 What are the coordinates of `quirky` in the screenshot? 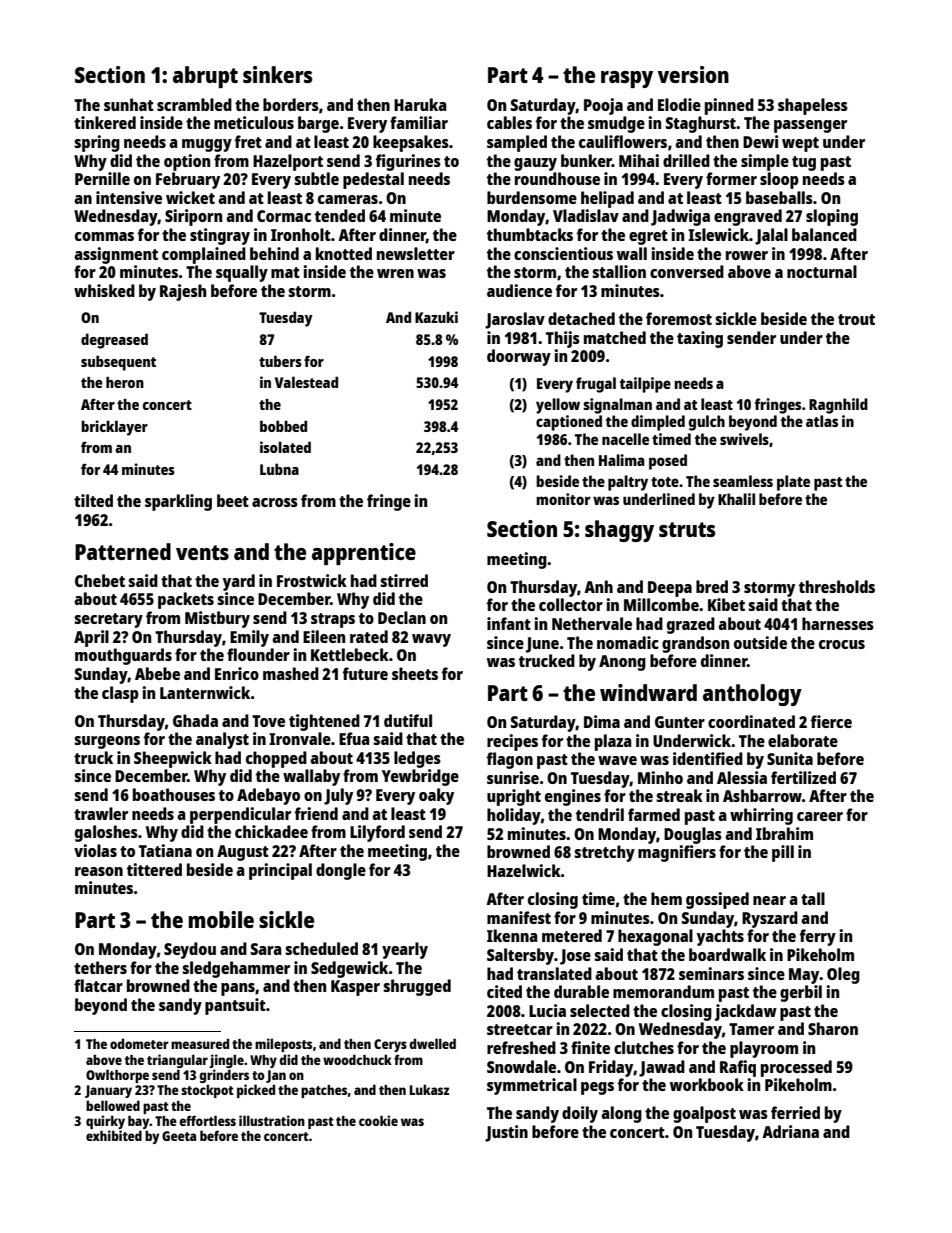 It's located at (105, 1122).
